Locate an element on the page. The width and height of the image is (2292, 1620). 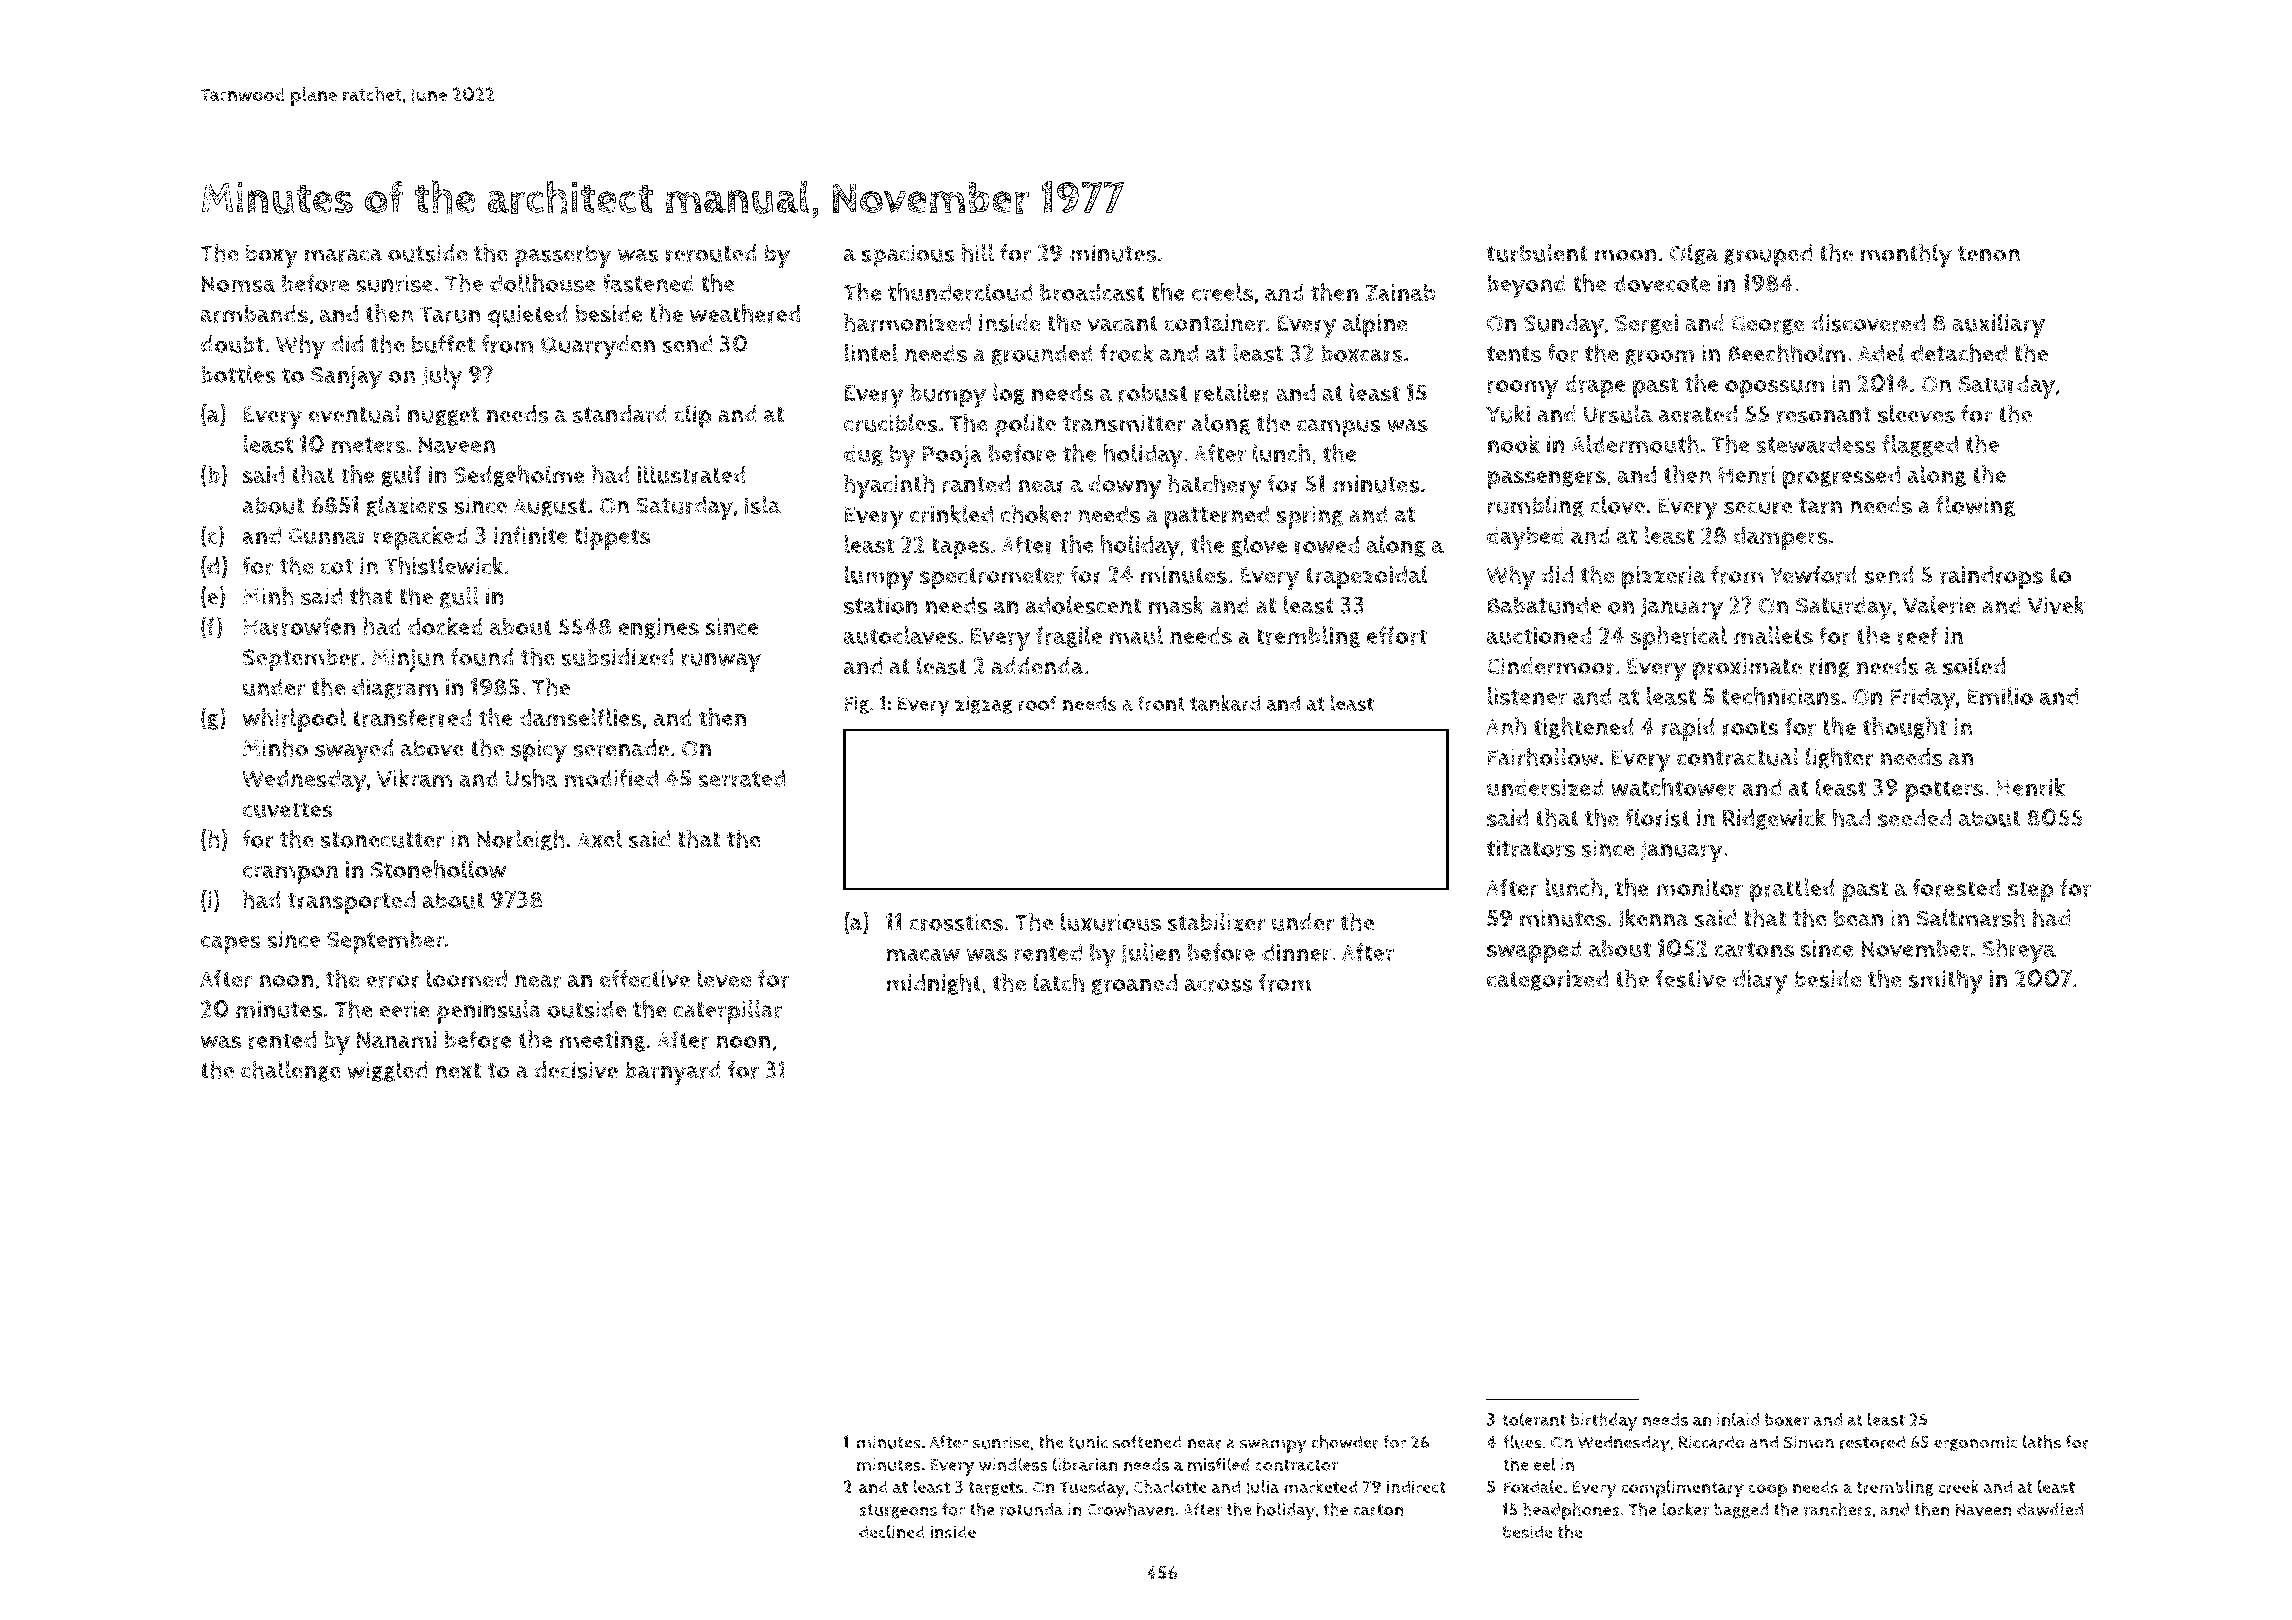
drape is located at coordinates (1595, 386).
